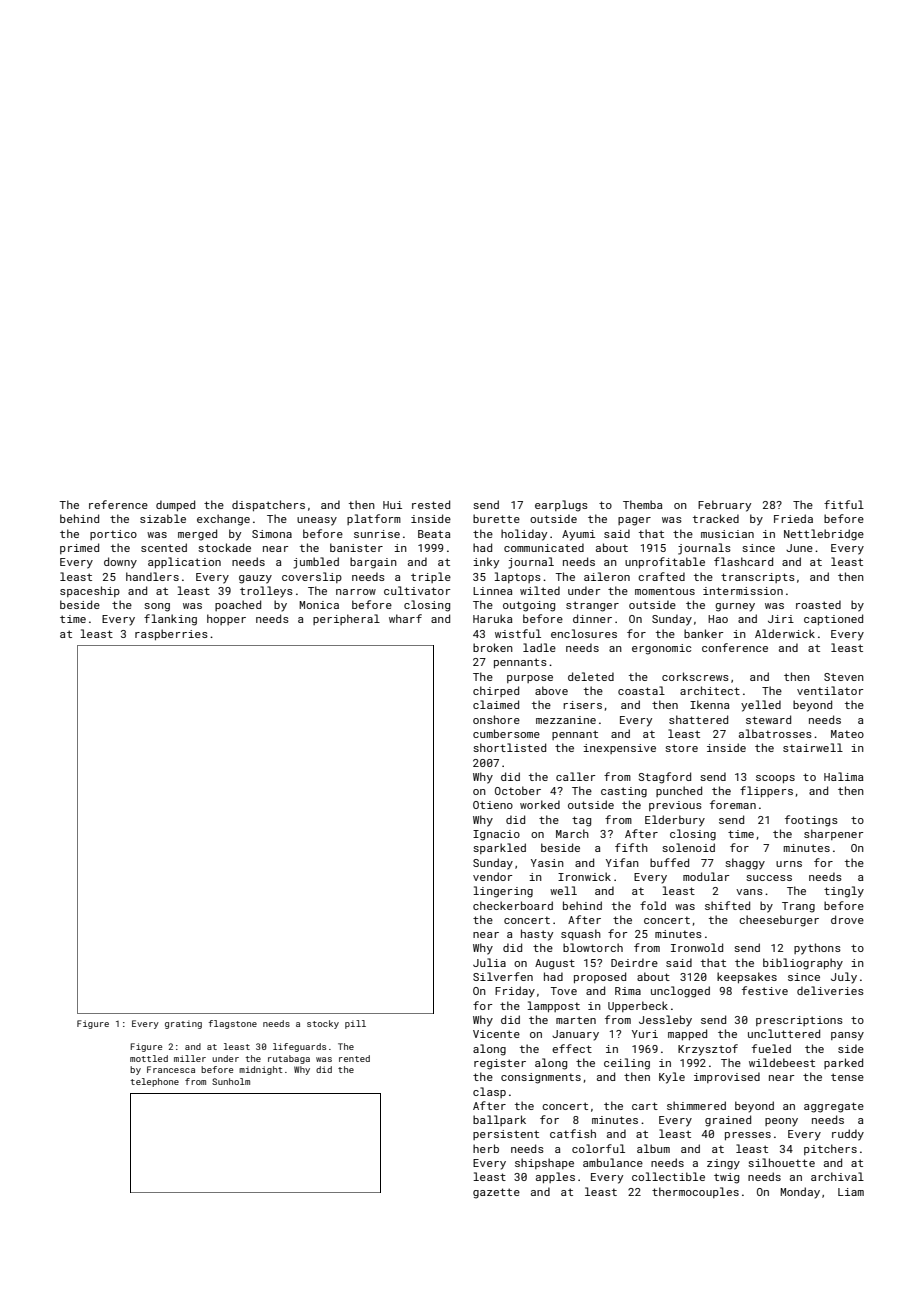  I want to click on pager, so click(634, 521).
